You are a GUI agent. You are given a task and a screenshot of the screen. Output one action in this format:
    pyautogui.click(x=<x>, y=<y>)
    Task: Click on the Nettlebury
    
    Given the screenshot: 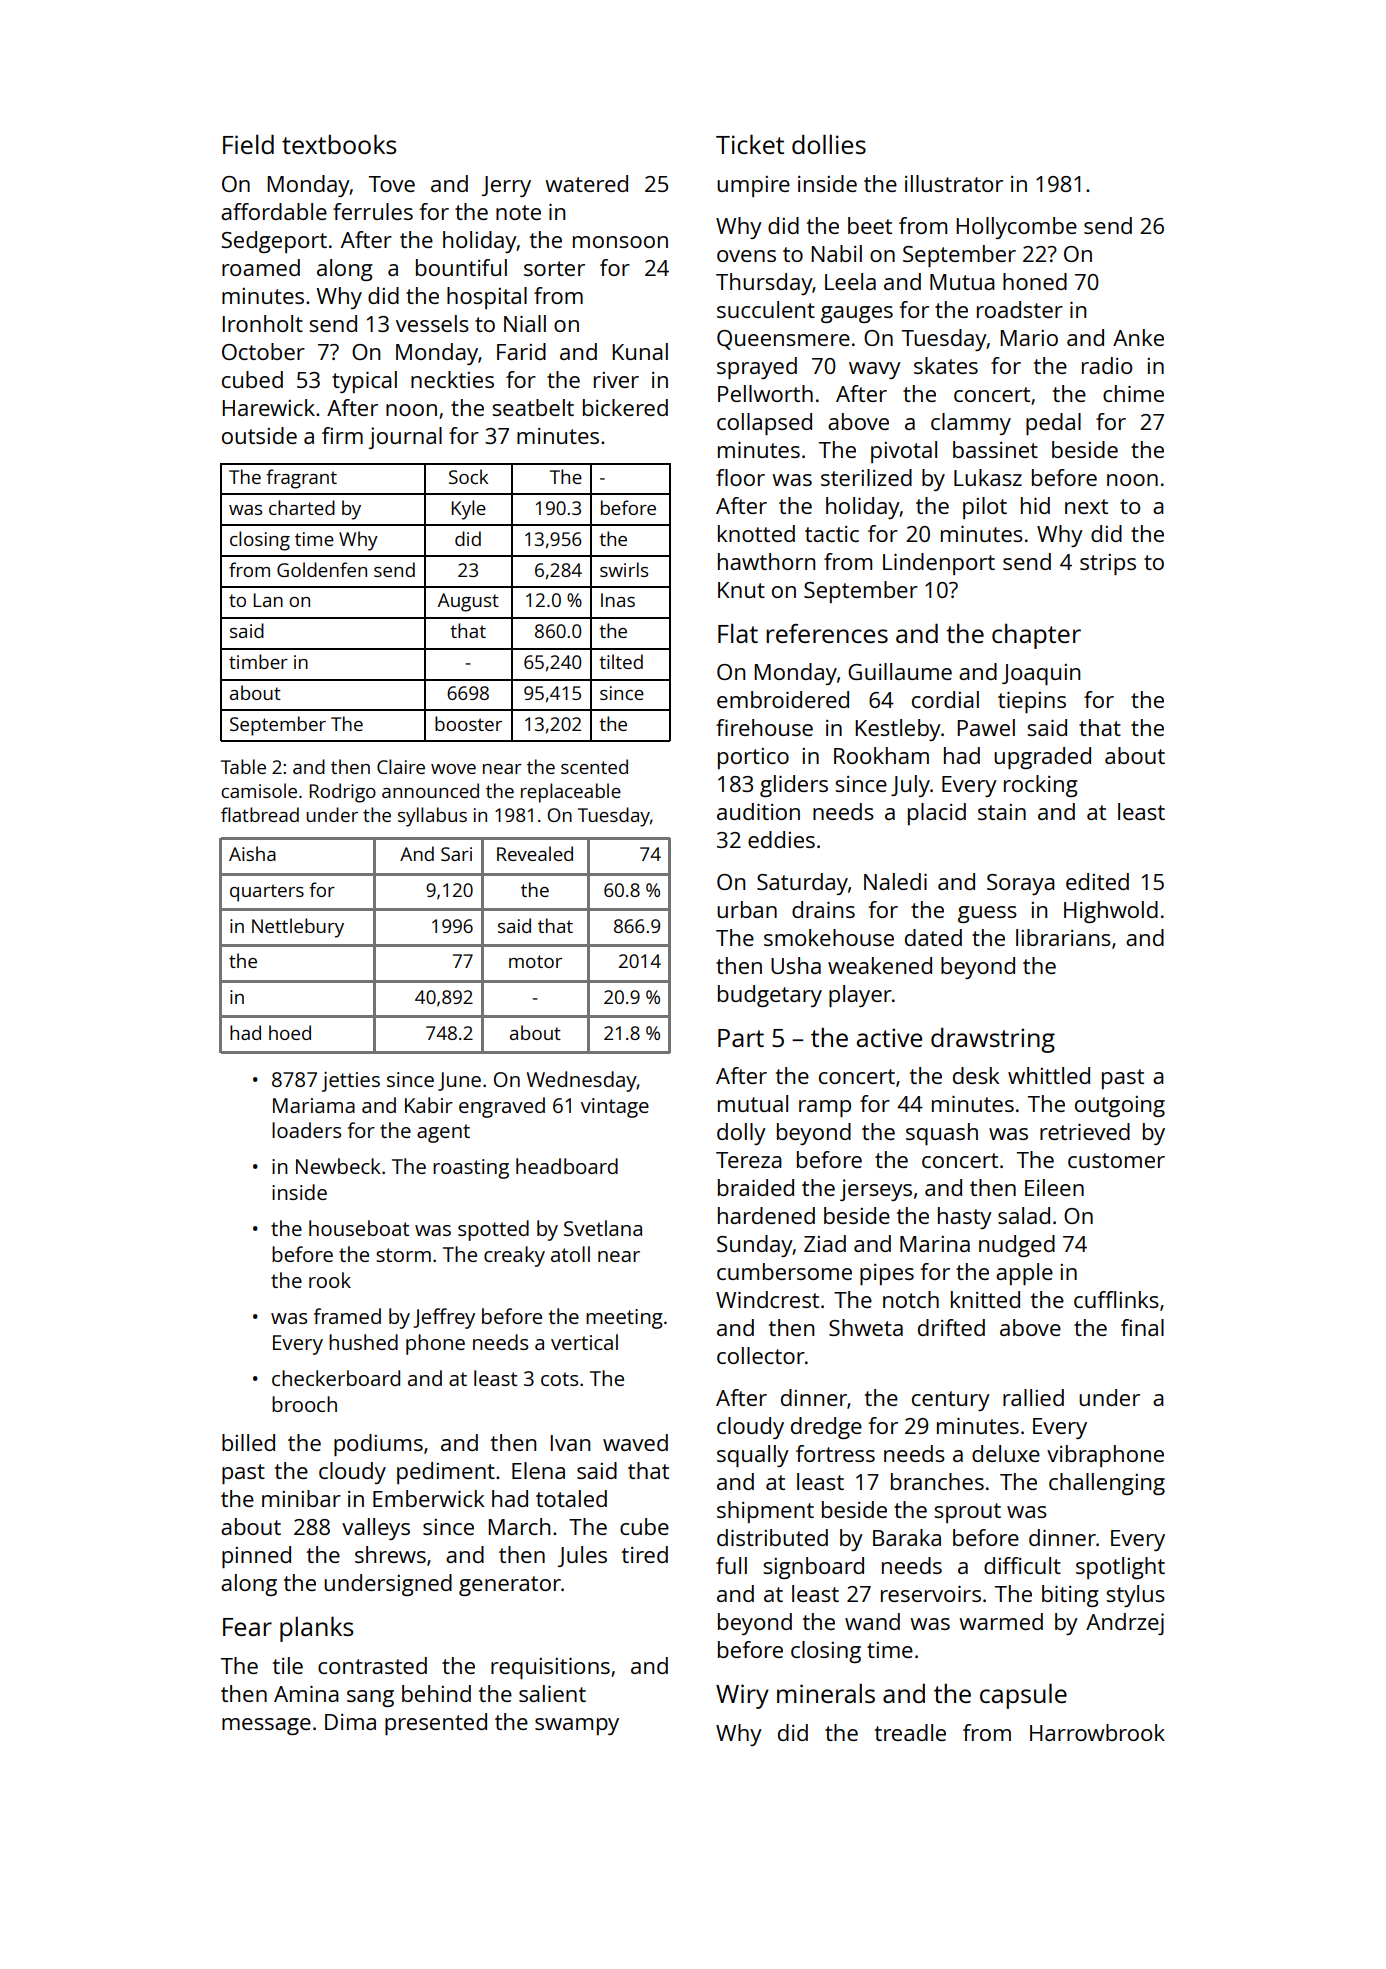 What is the action you would take?
    pyautogui.click(x=298, y=928)
